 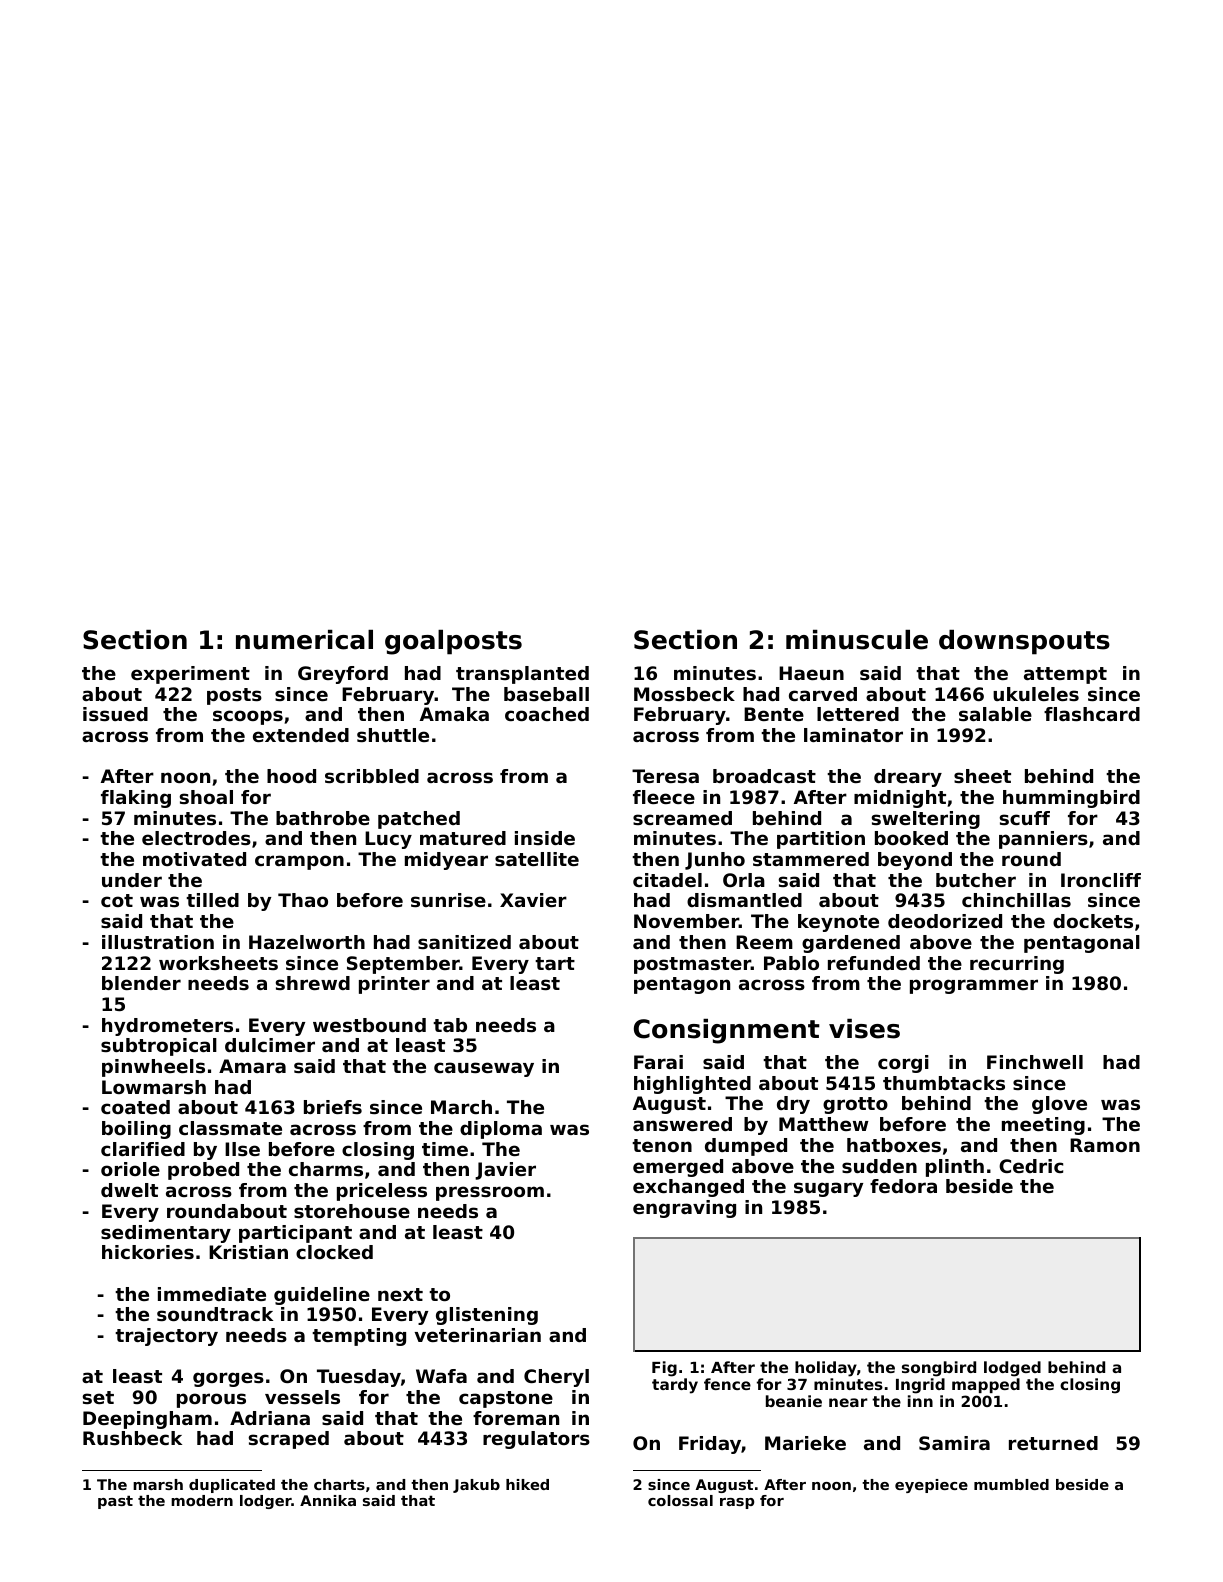 I want to click on blender, so click(x=141, y=983).
